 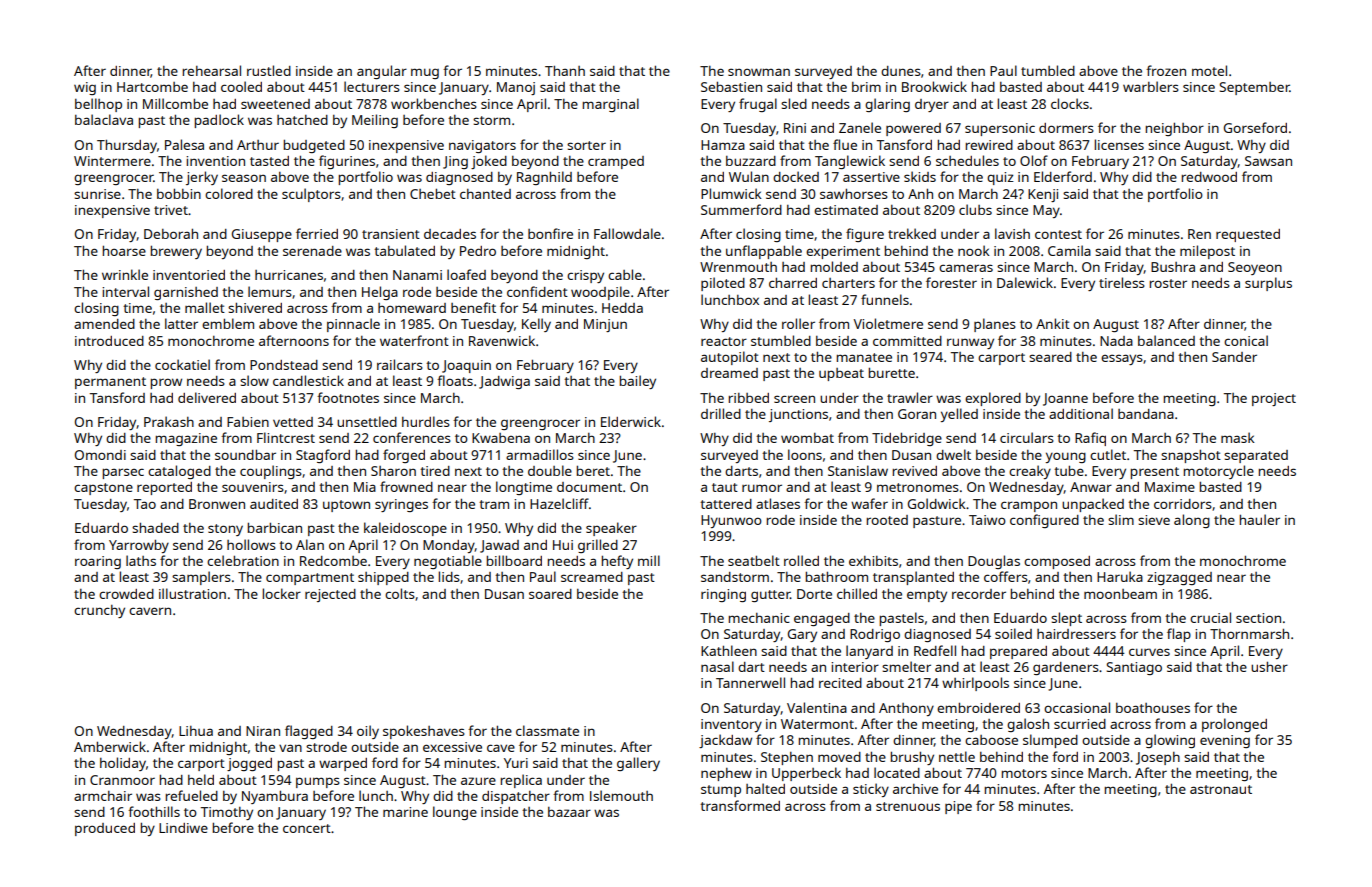 I want to click on foothills, so click(x=154, y=811).
